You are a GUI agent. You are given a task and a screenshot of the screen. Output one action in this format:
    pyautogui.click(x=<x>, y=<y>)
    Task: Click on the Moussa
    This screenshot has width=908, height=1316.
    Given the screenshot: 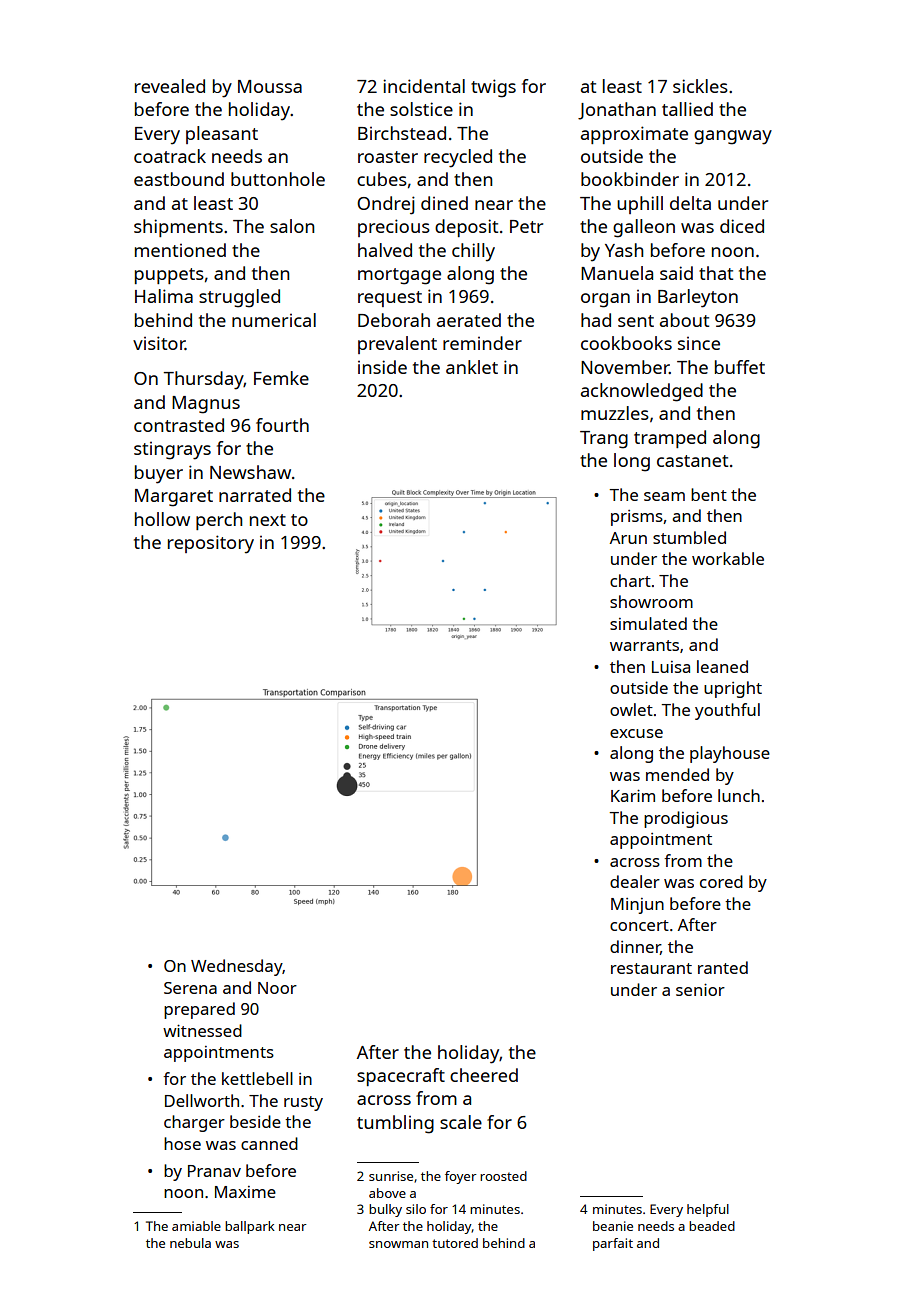 What is the action you would take?
    pyautogui.click(x=270, y=86)
